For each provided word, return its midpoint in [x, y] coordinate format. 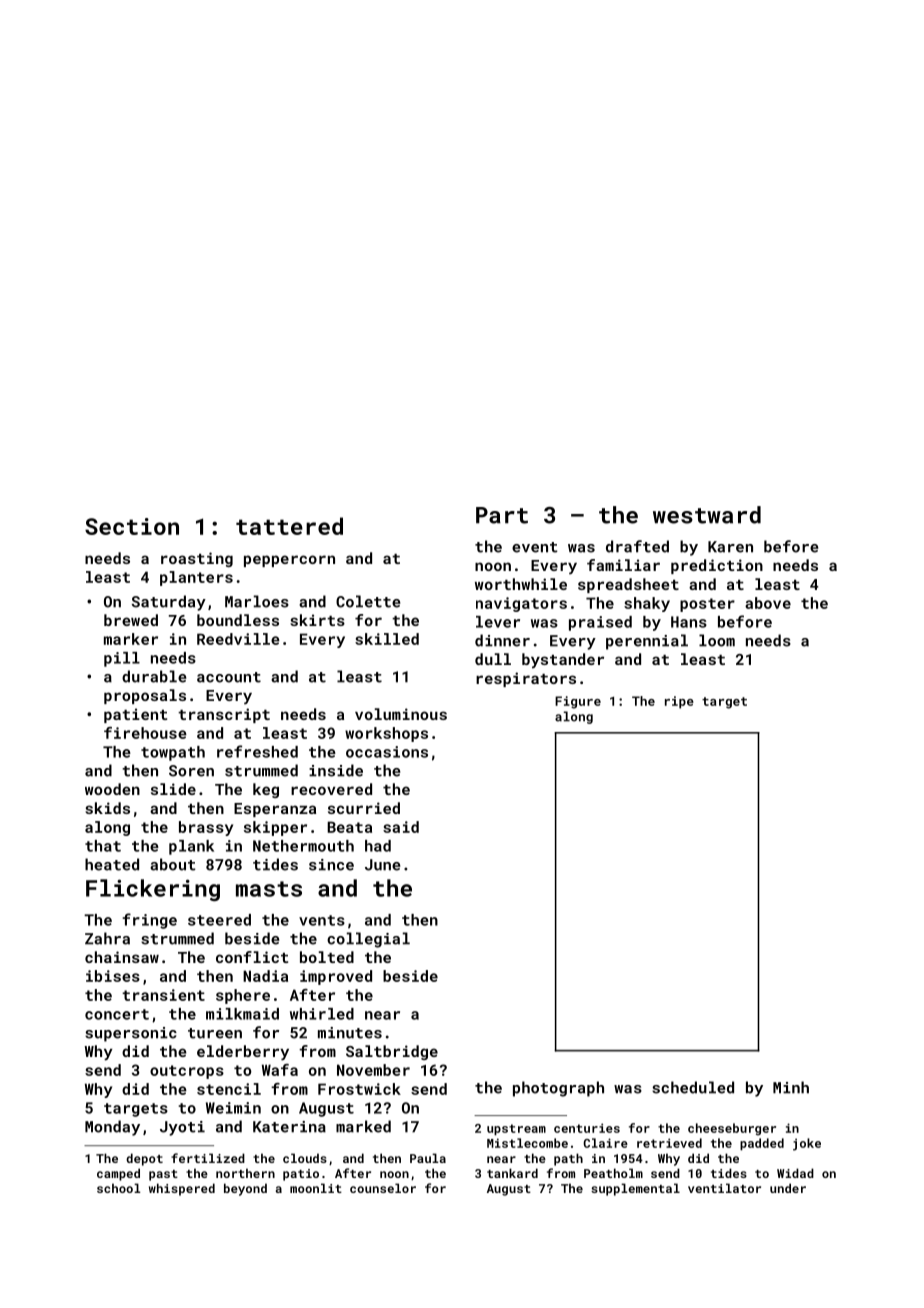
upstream [516, 1130]
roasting [197, 559]
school [118, 1188]
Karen [730, 547]
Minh [791, 1087]
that [103, 846]
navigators [521, 604]
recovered [331, 789]
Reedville [238, 639]
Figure [578, 702]
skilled [387, 639]
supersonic [131, 1034]
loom [717, 640]
